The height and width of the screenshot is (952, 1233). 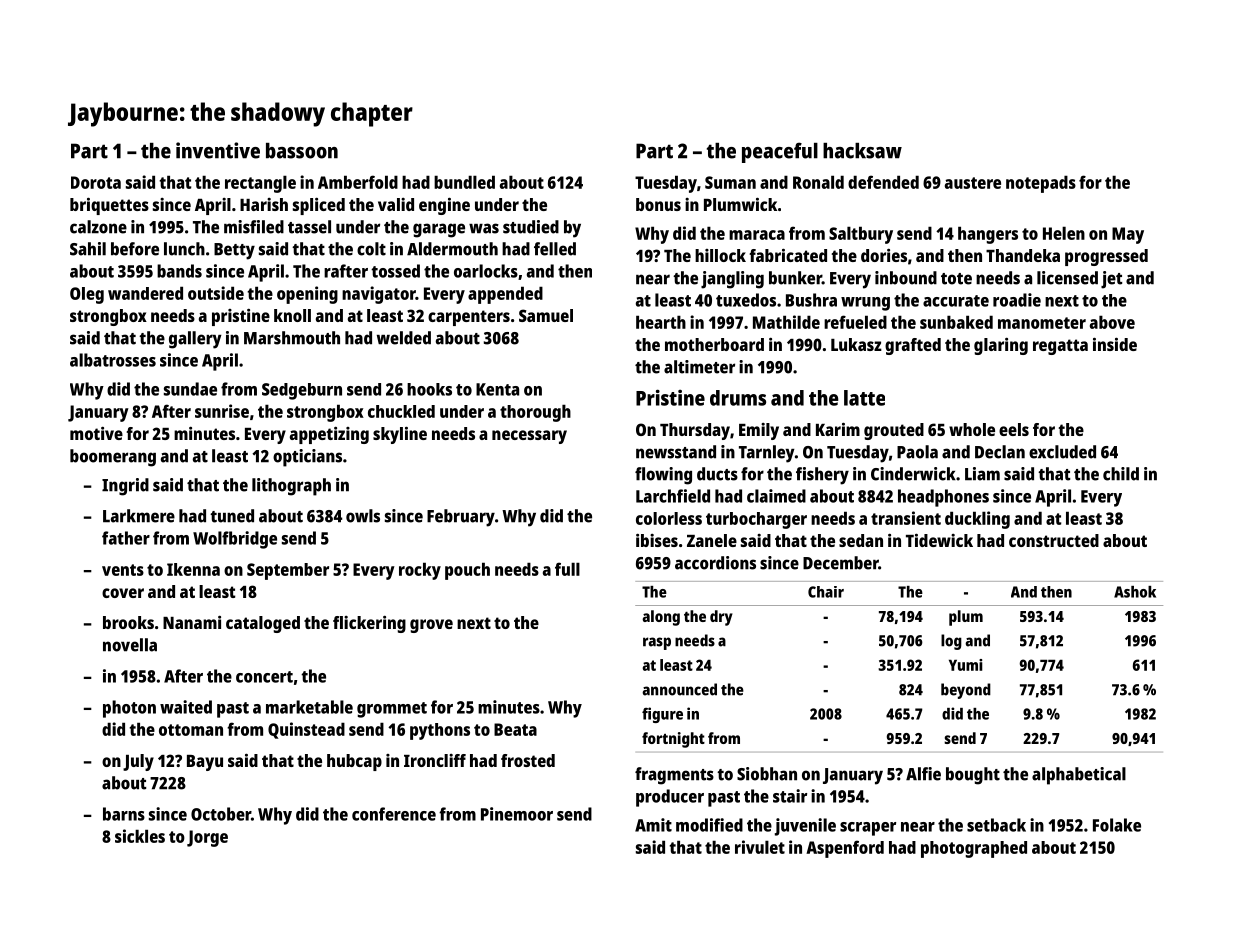 I want to click on setback, so click(x=996, y=825).
